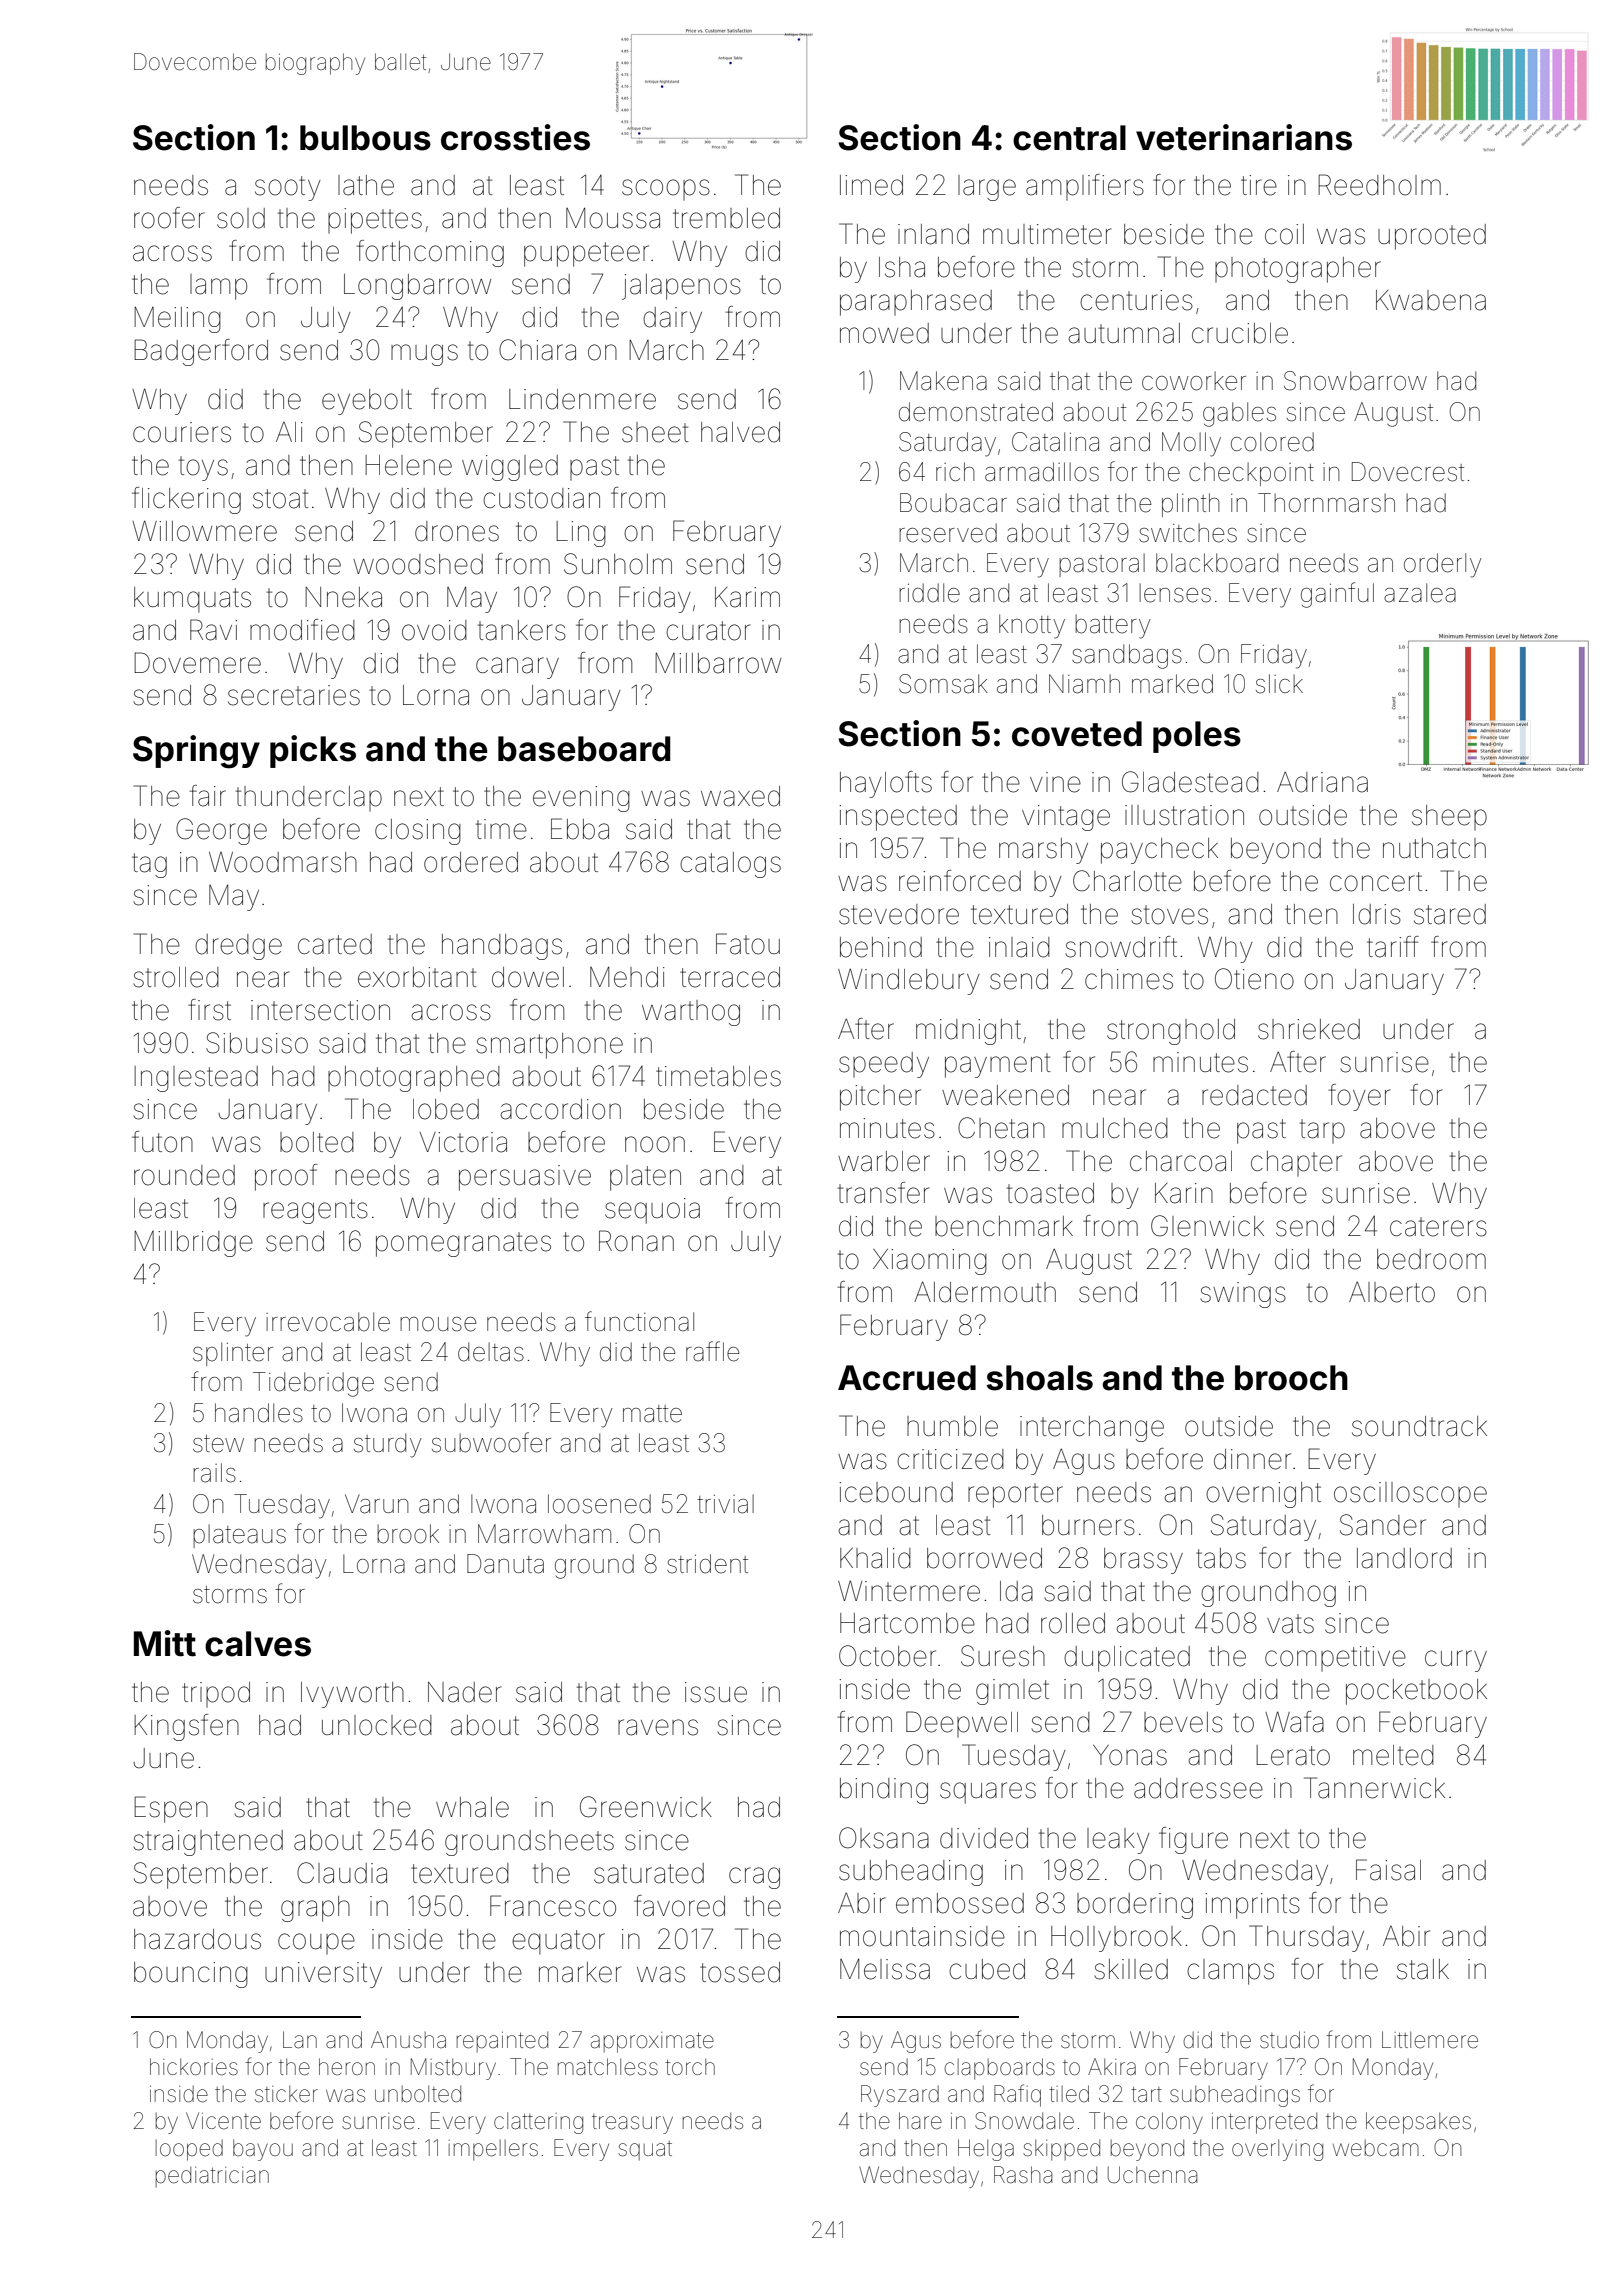  What do you see at coordinates (502, 947) in the image?
I see `handbags` at bounding box center [502, 947].
